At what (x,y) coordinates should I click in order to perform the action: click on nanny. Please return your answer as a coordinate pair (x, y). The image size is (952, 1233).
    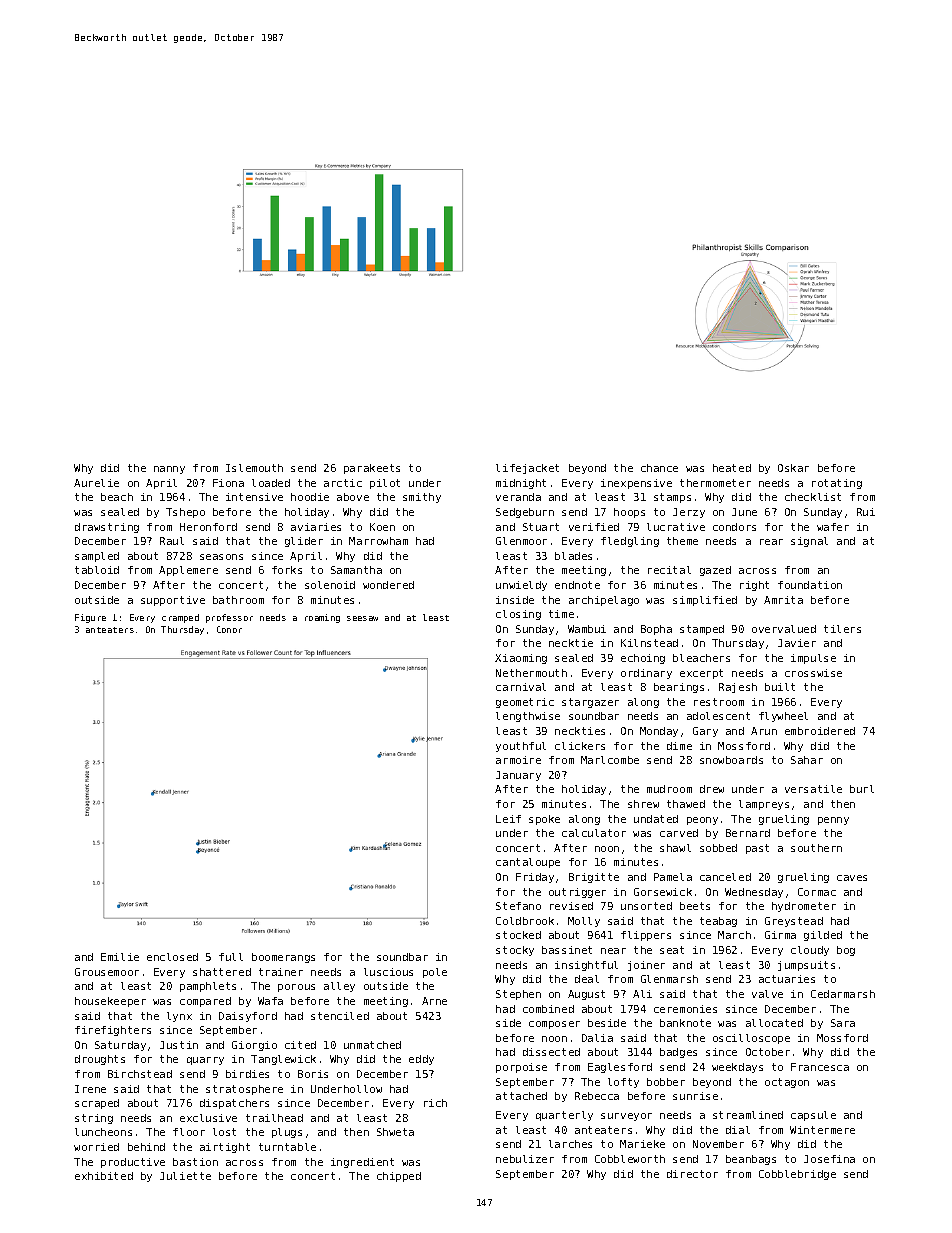
    Looking at the image, I should click on (169, 470).
